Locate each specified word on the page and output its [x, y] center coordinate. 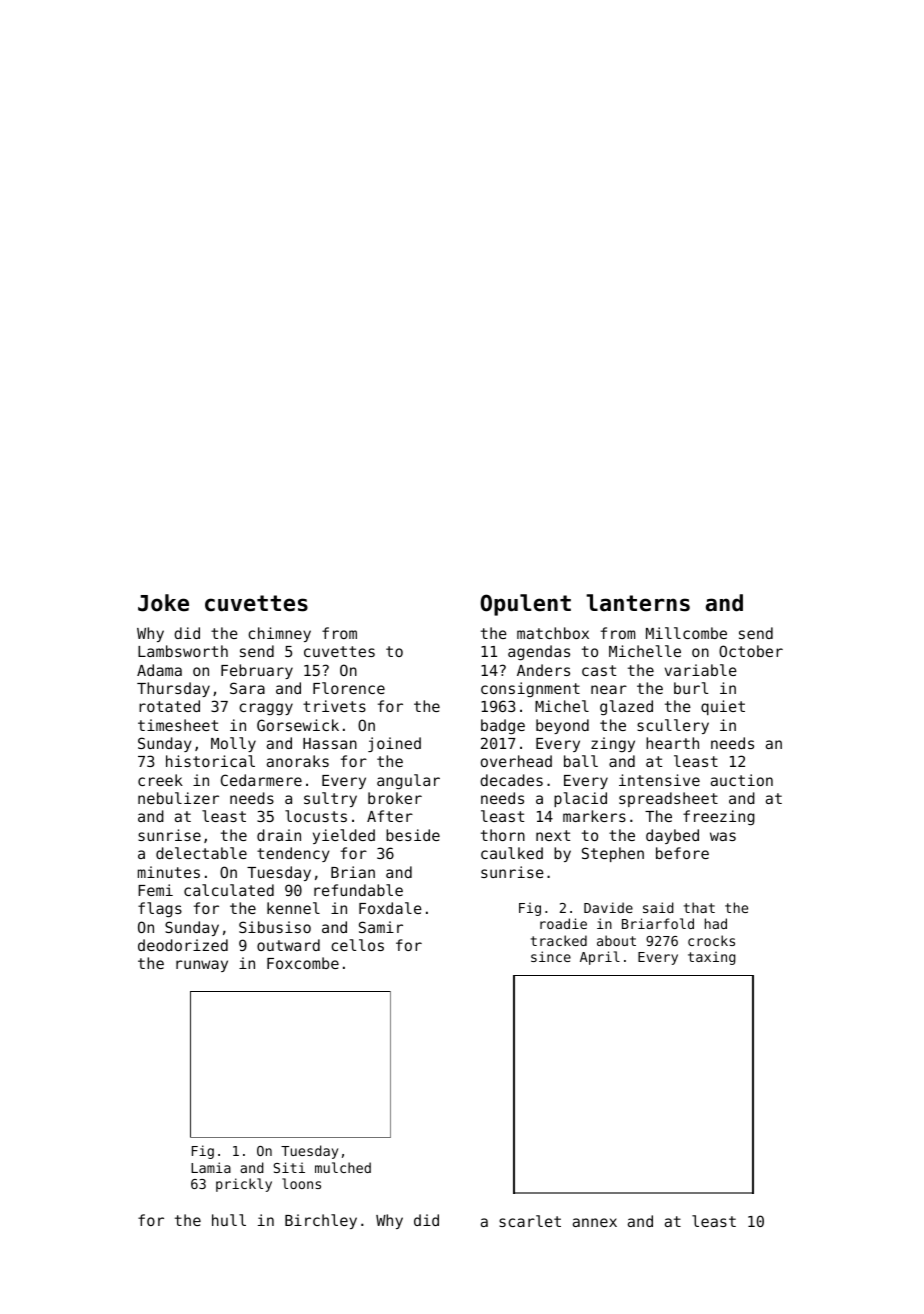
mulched [343, 1167]
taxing [712, 958]
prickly [244, 1185]
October [751, 651]
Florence [349, 688]
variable [701, 670]
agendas [539, 653]
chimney [279, 634]
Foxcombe [303, 963]
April [600, 958]
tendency [293, 854]
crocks [711, 940]
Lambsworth [183, 651]
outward [288, 945]
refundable [358, 890]
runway [202, 966]
